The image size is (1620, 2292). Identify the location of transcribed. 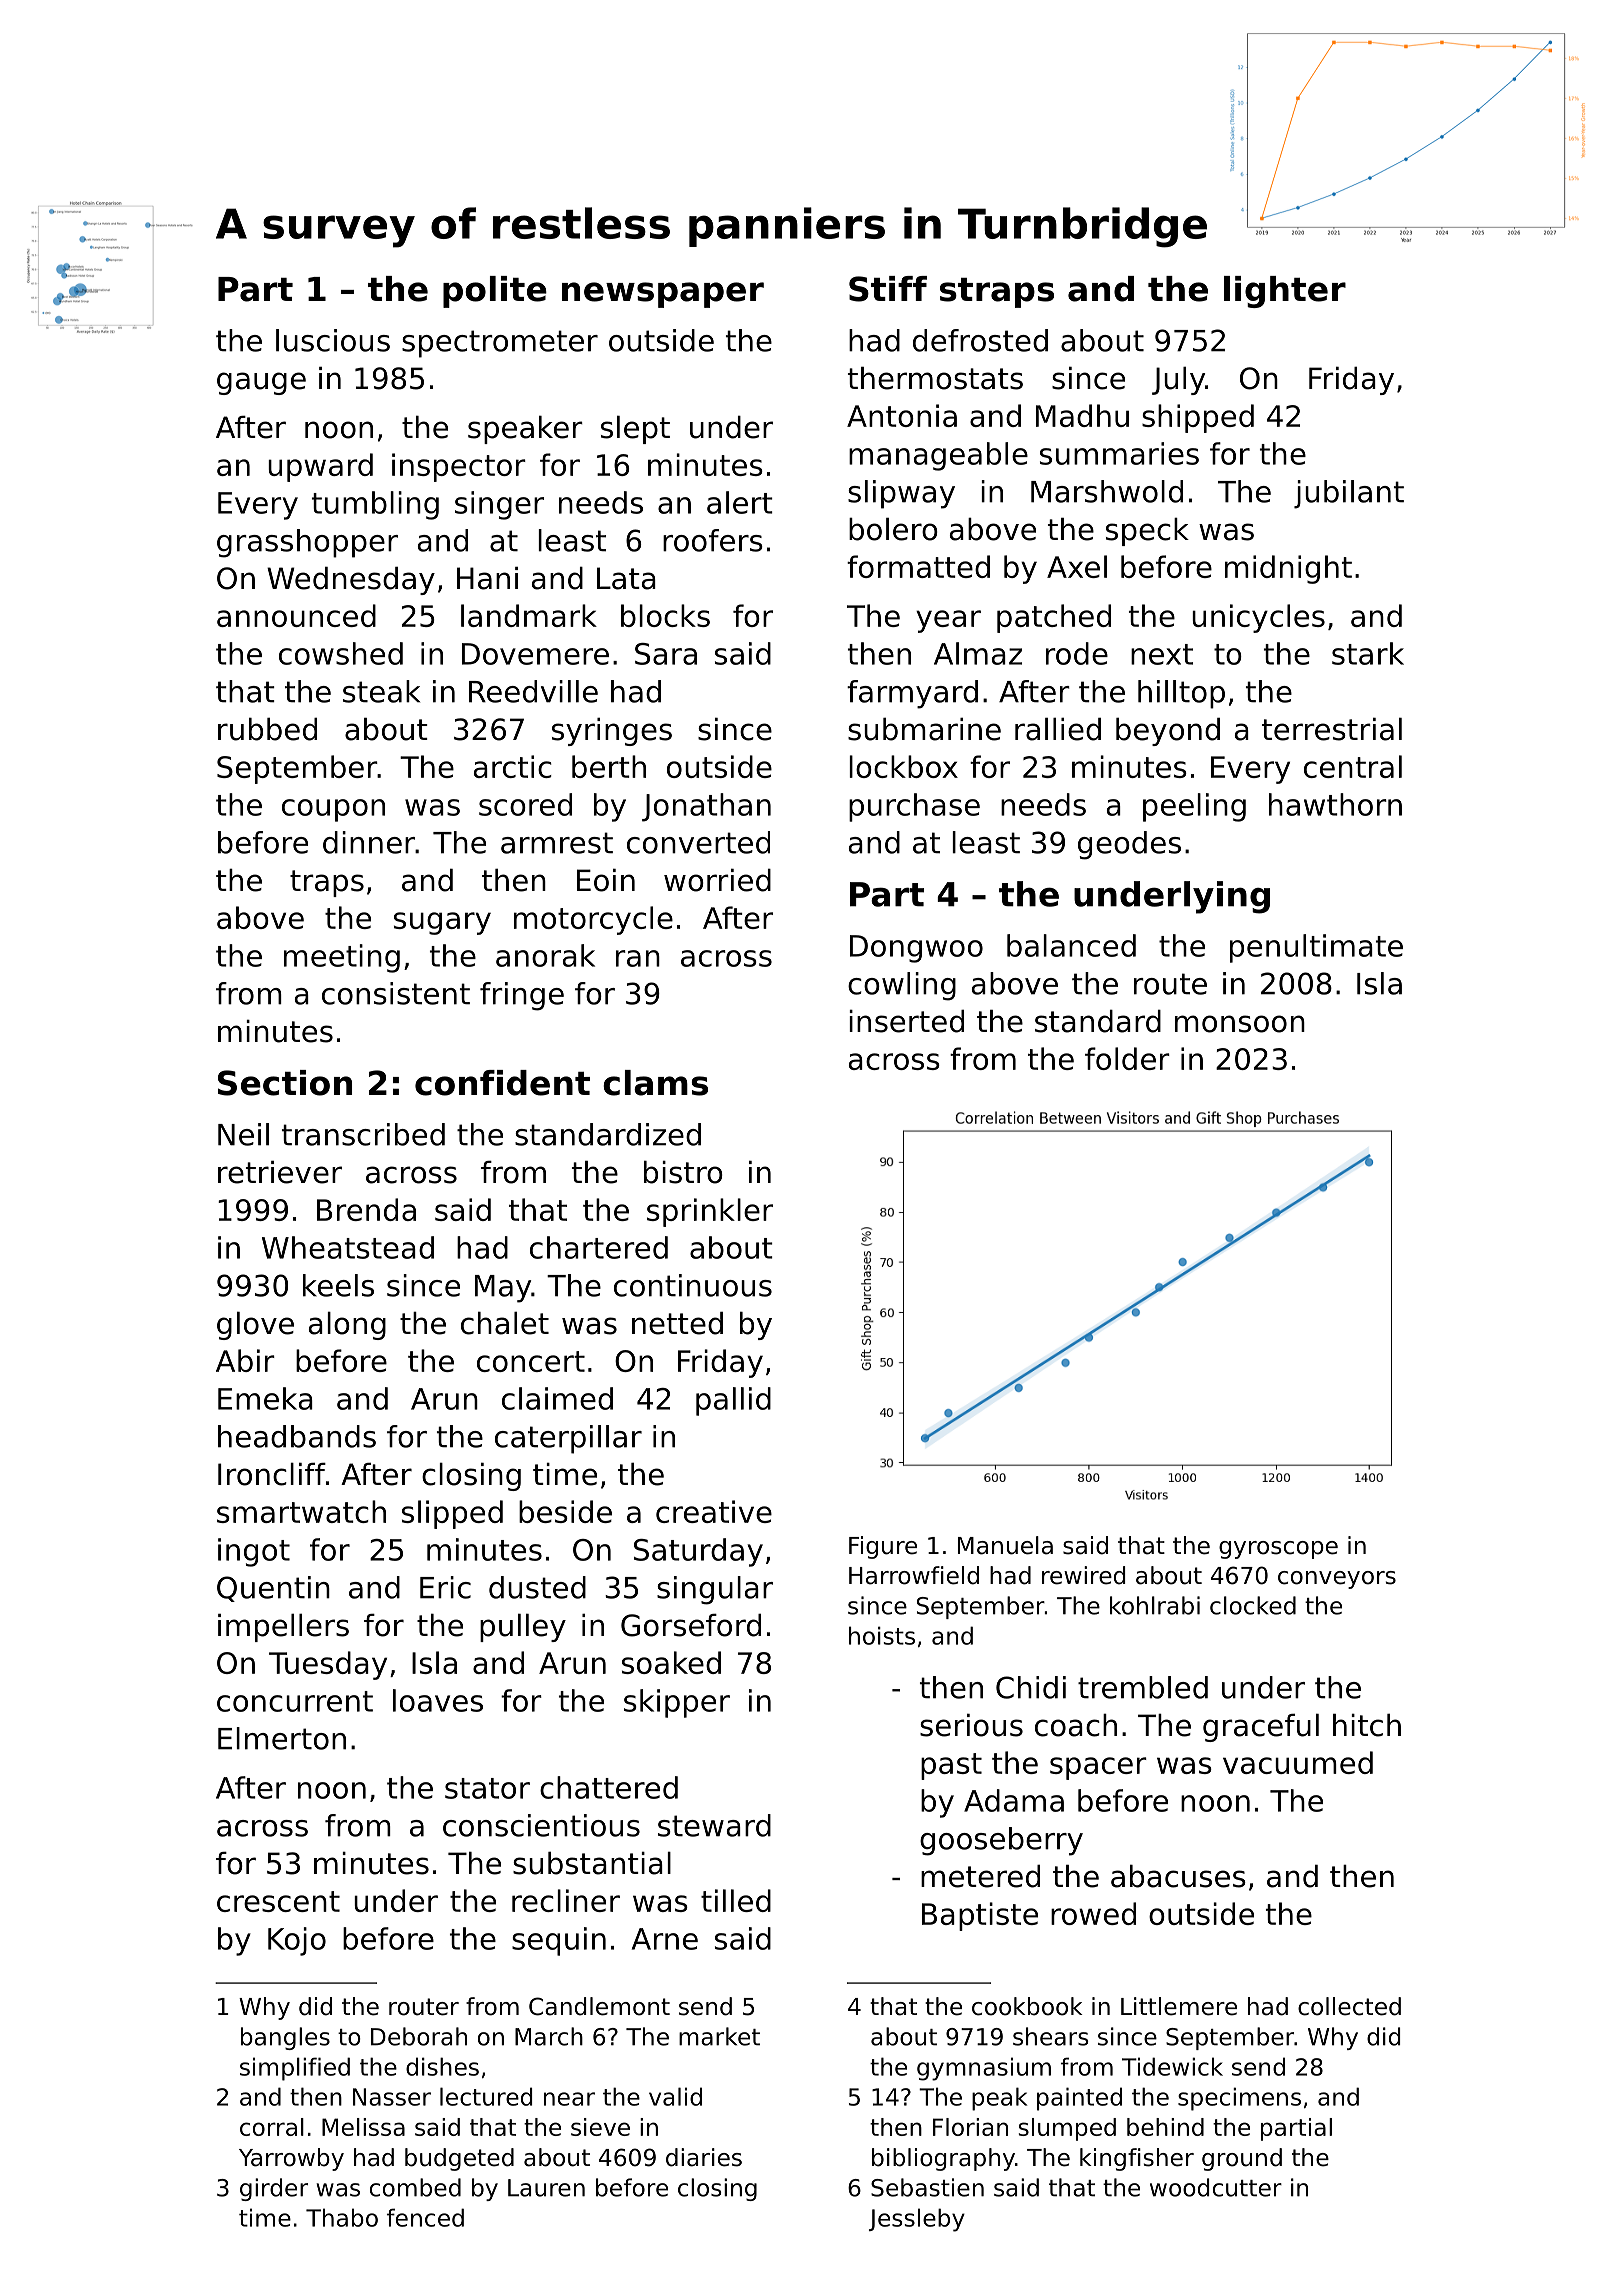
(363, 1134).
